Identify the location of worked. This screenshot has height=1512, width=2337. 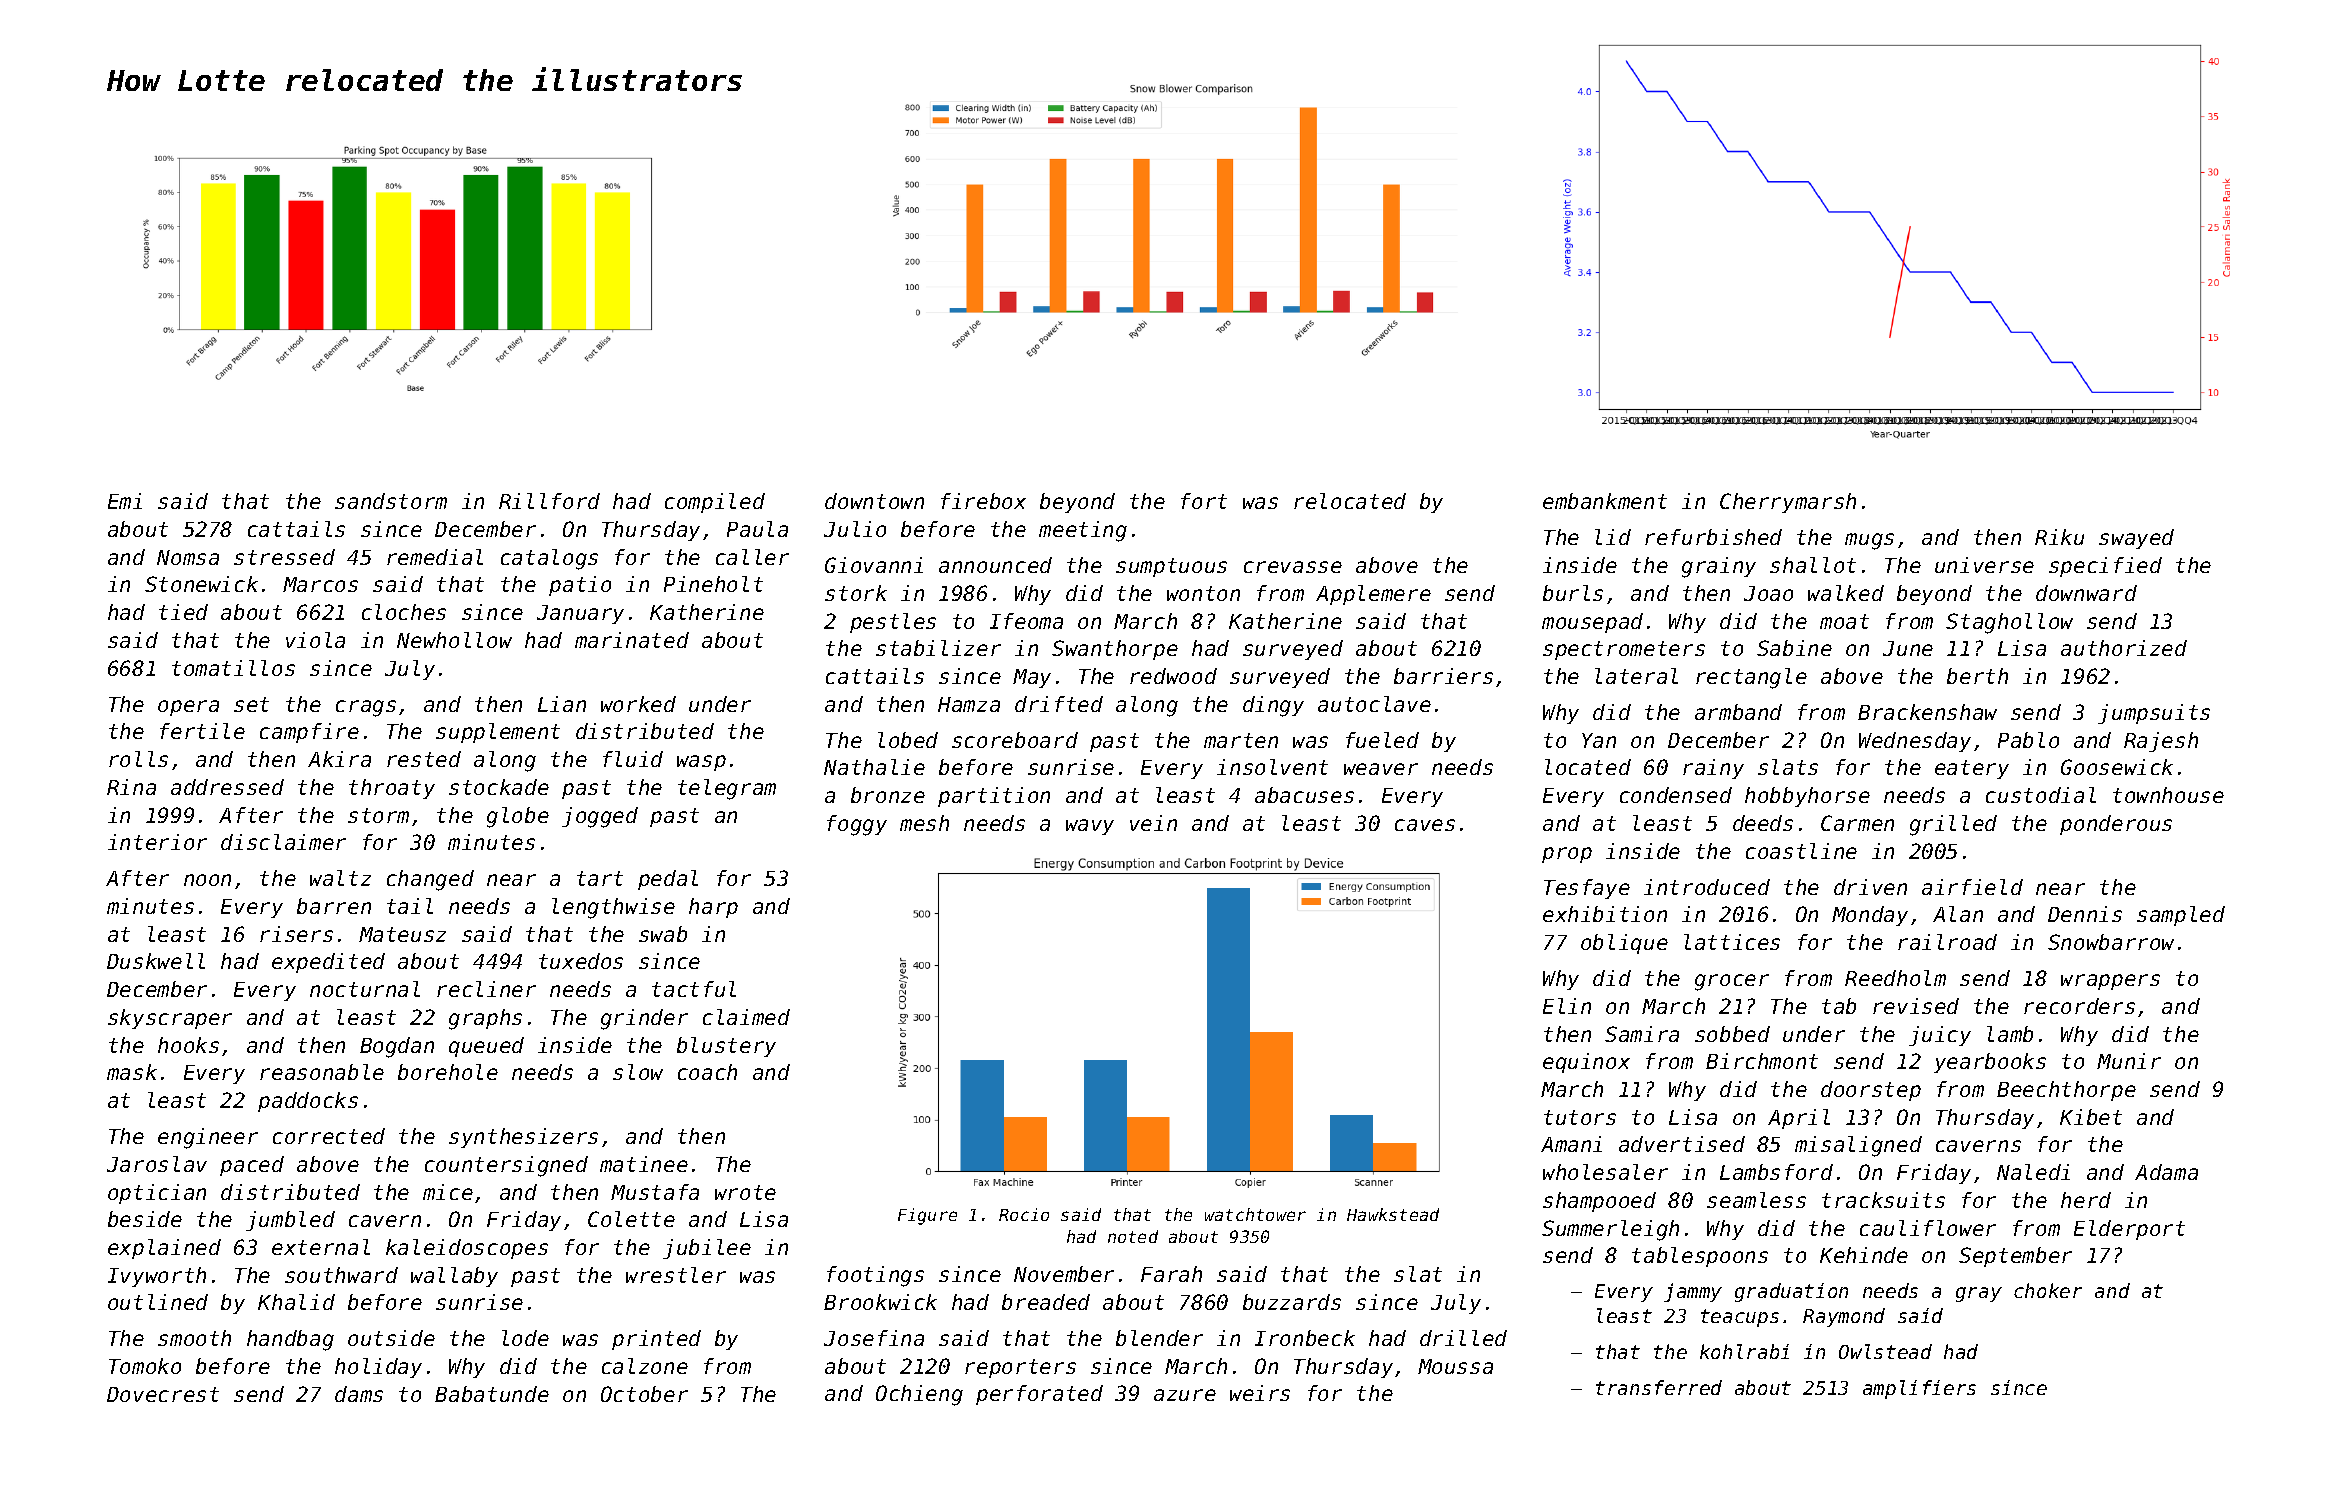
(638, 704).
